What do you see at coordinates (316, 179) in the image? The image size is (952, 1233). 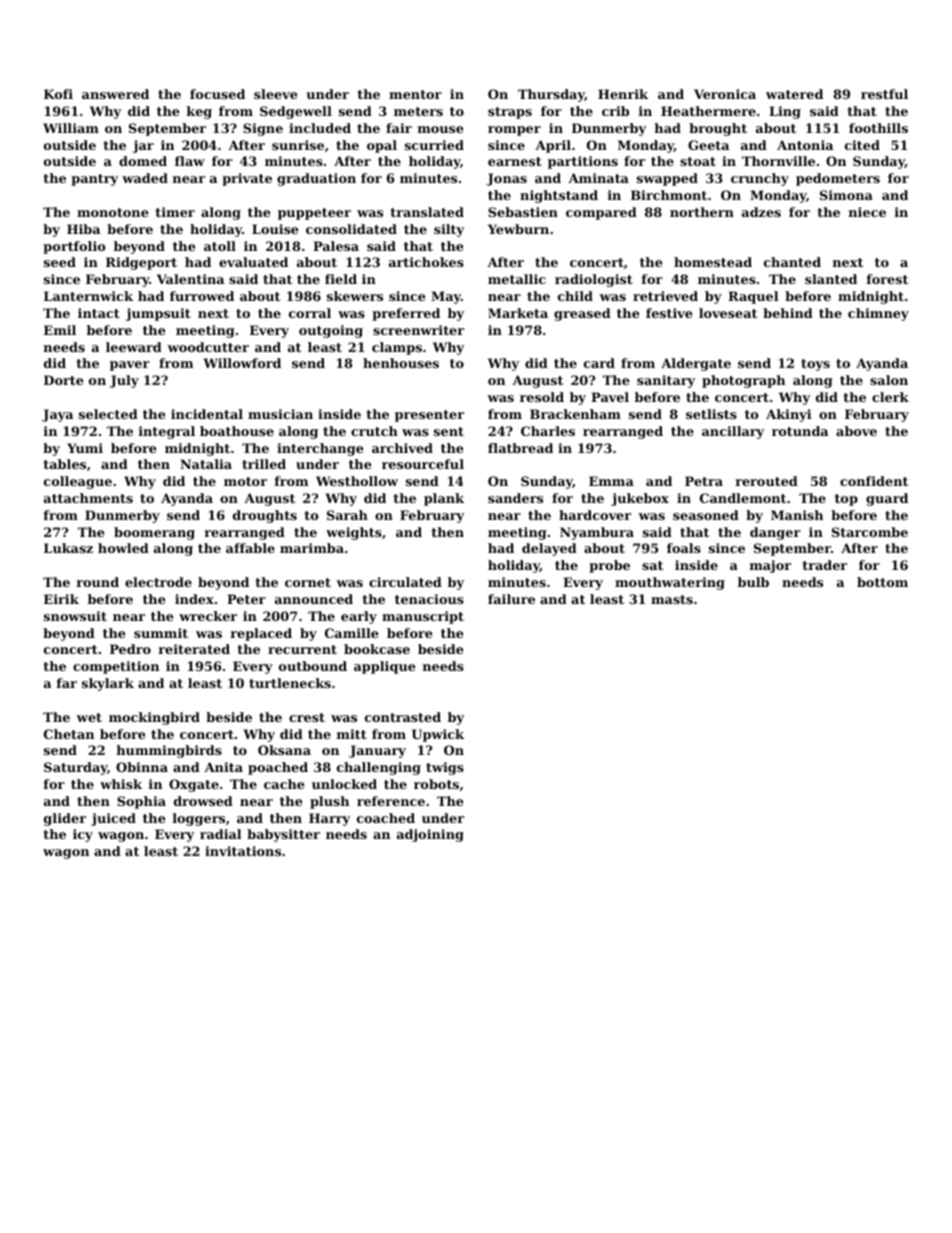 I see `graduation` at bounding box center [316, 179].
